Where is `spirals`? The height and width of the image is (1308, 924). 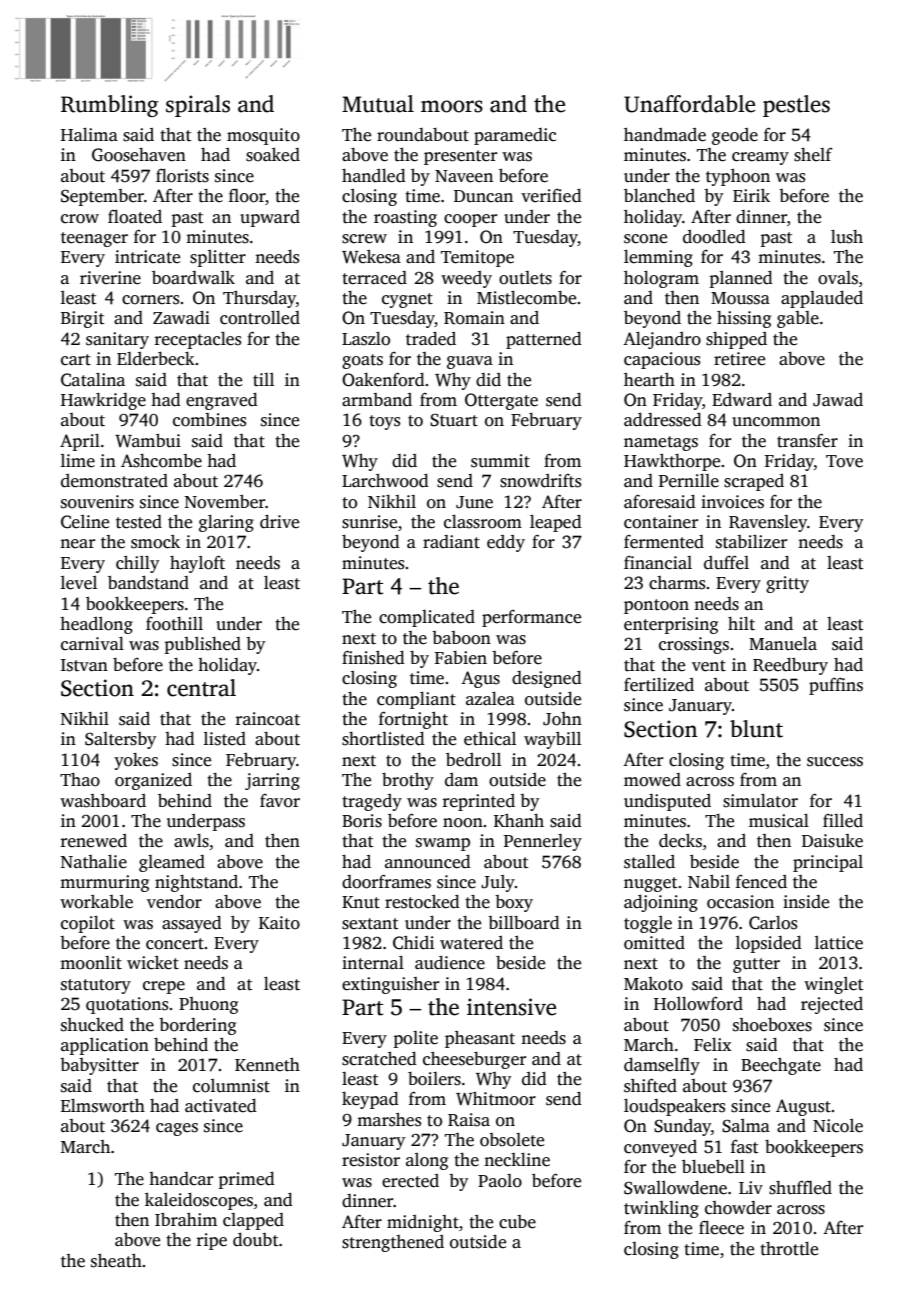 spirals is located at coordinates (198, 106).
